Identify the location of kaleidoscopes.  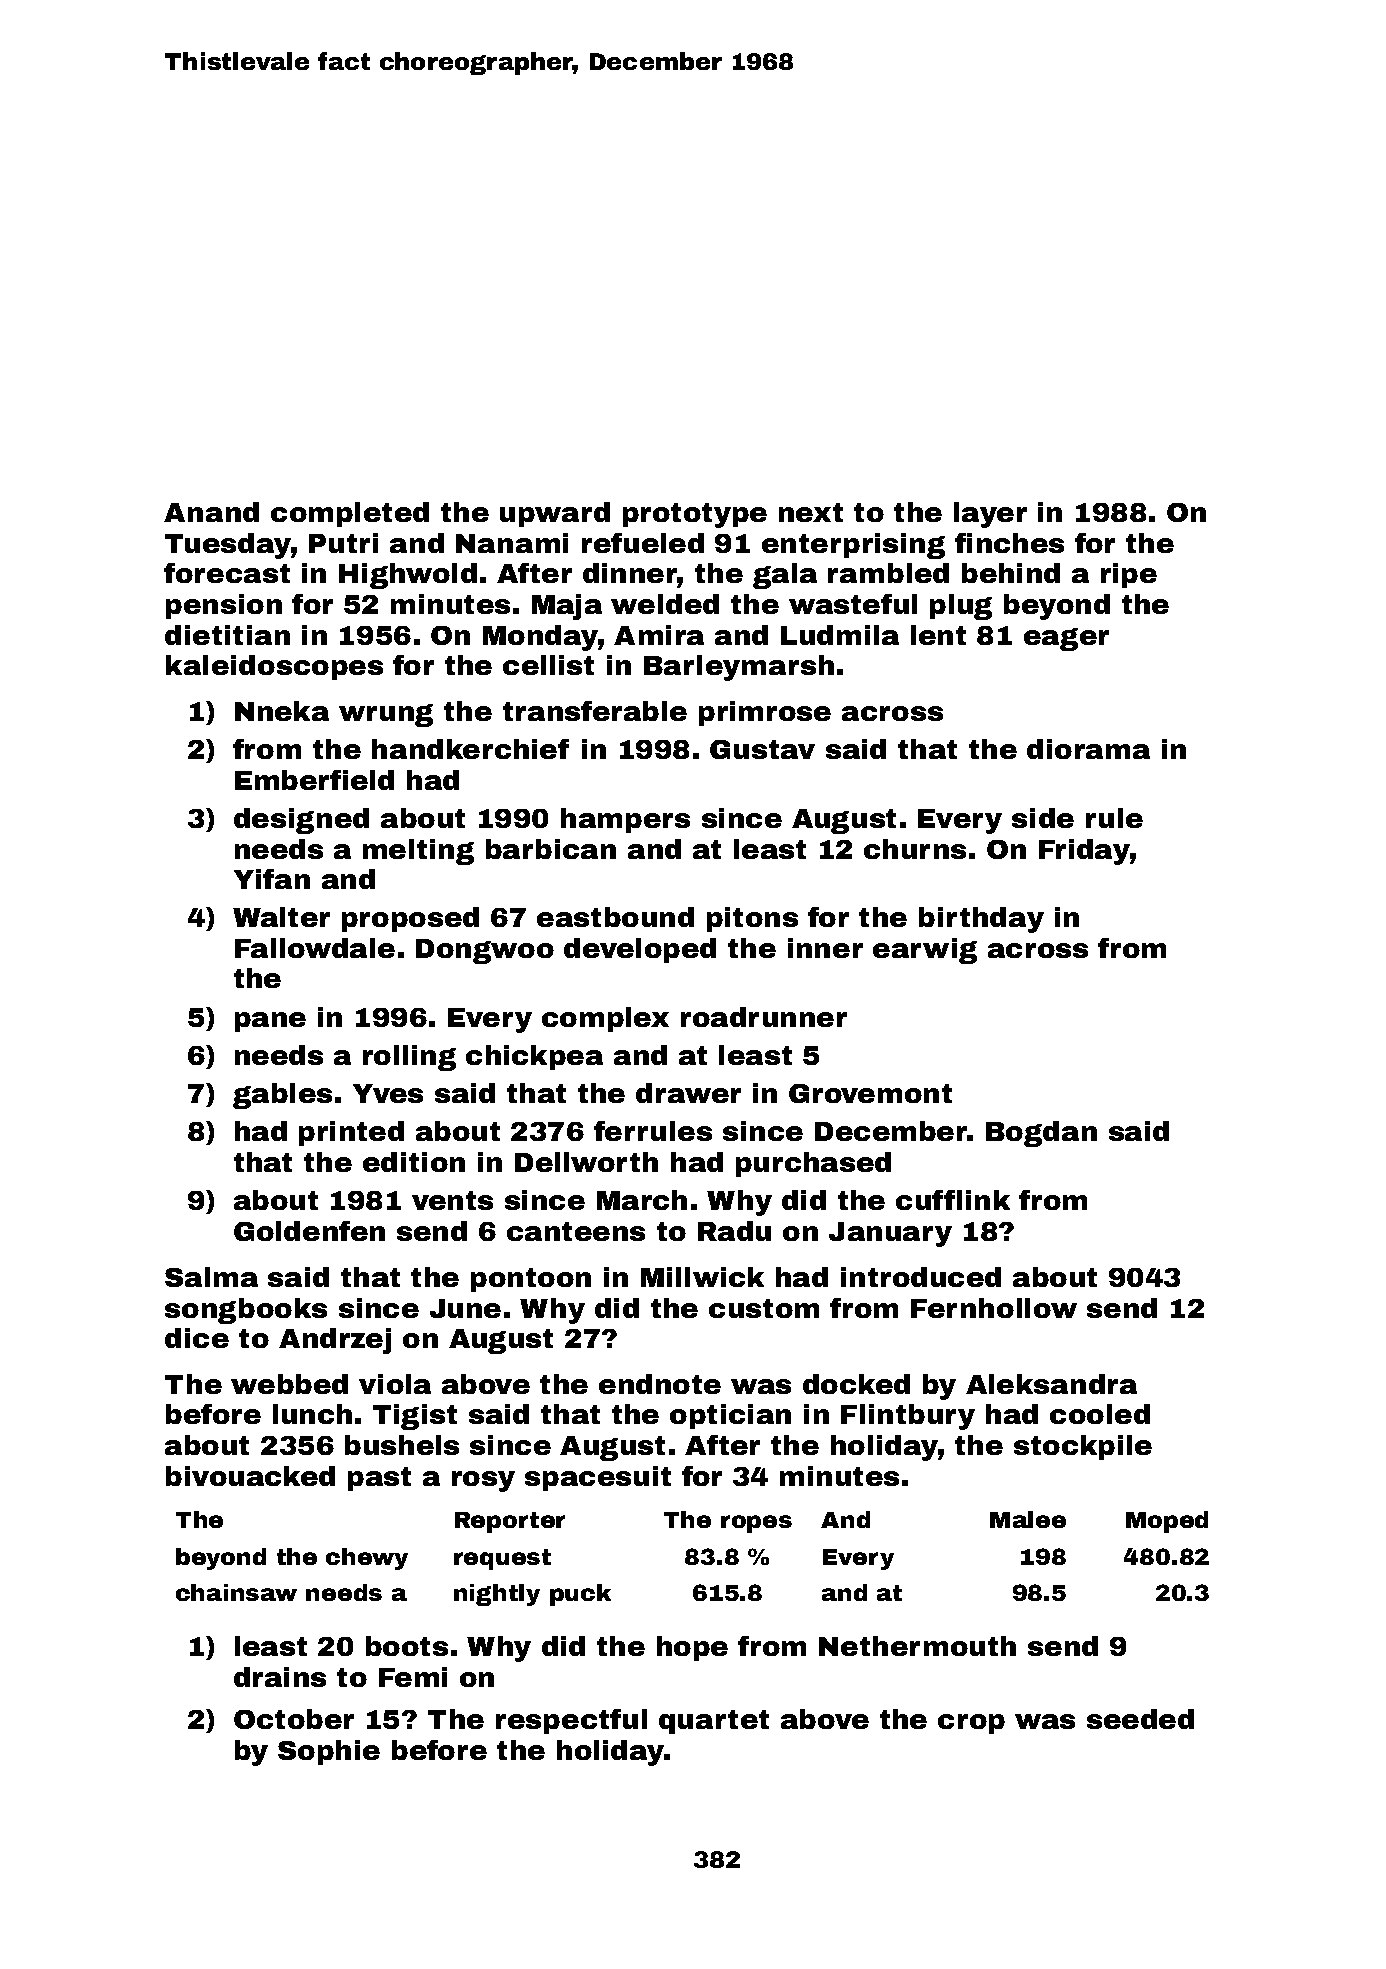
(274, 667).
